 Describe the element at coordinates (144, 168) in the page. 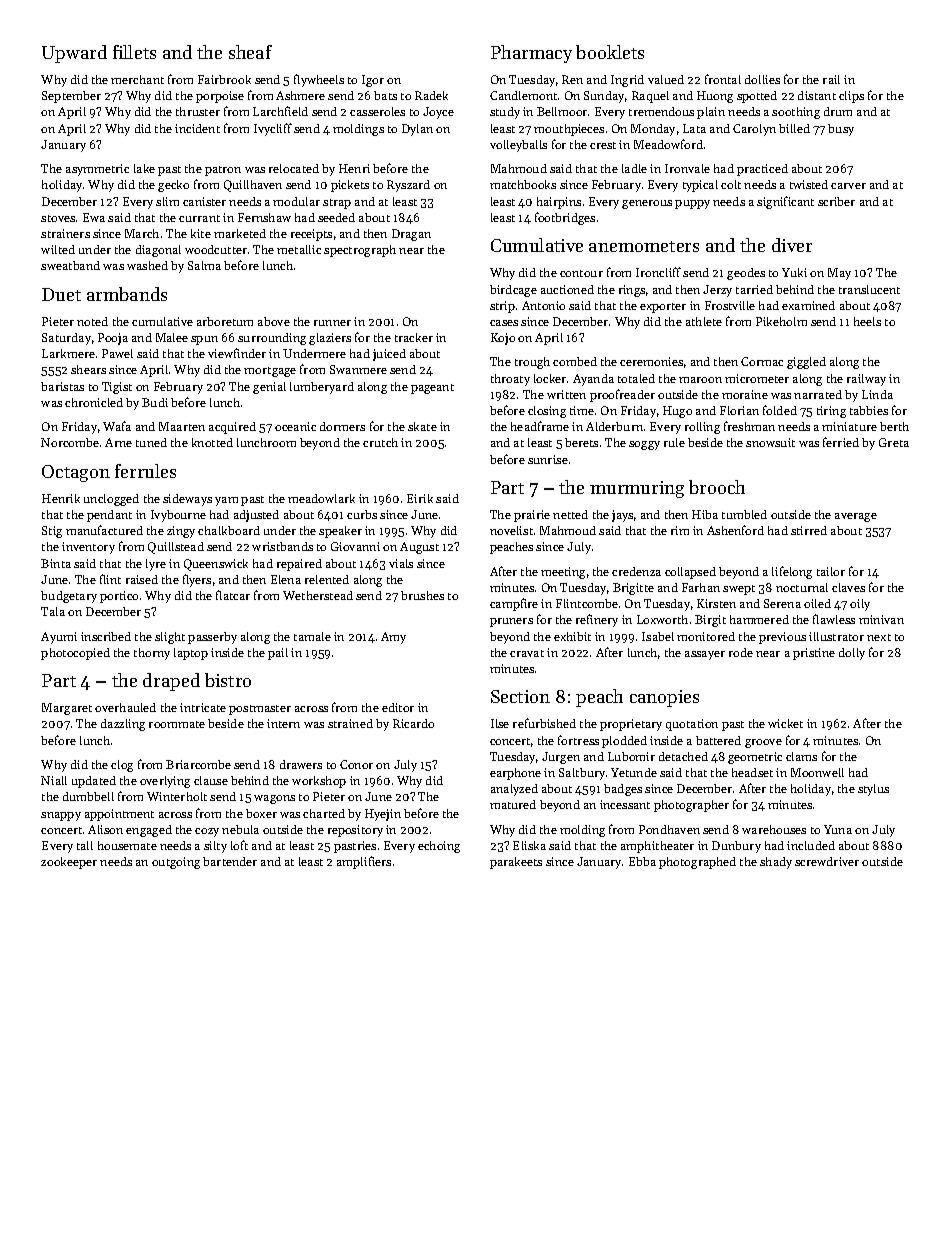

I see `lake` at that location.
